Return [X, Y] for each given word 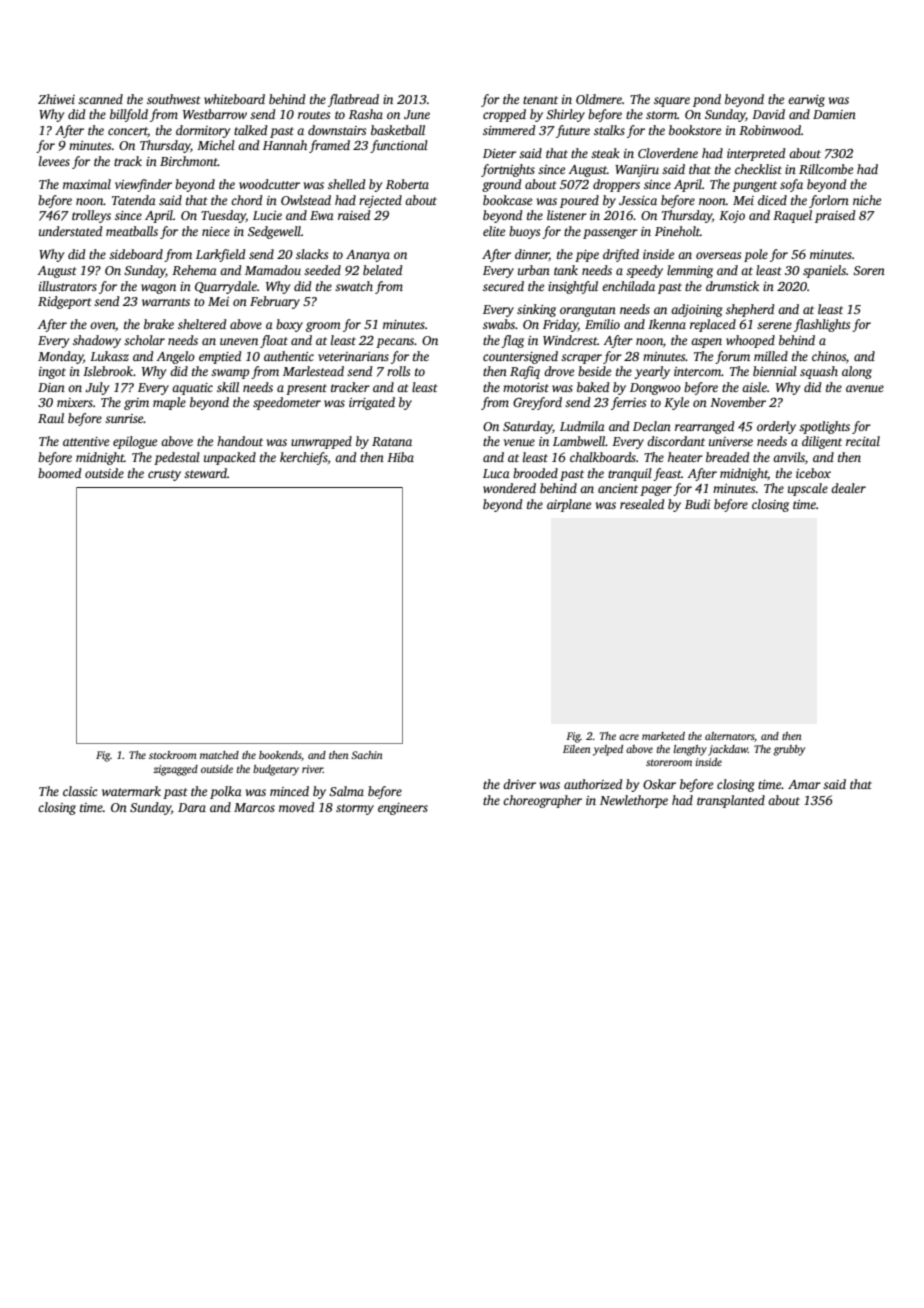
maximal [87, 184]
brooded [535, 473]
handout [240, 441]
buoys [524, 232]
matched [219, 755]
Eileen [576, 749]
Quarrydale [226, 287]
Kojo [732, 217]
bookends [280, 755]
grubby [789, 750]
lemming [690, 271]
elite [494, 231]
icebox [813, 473]
